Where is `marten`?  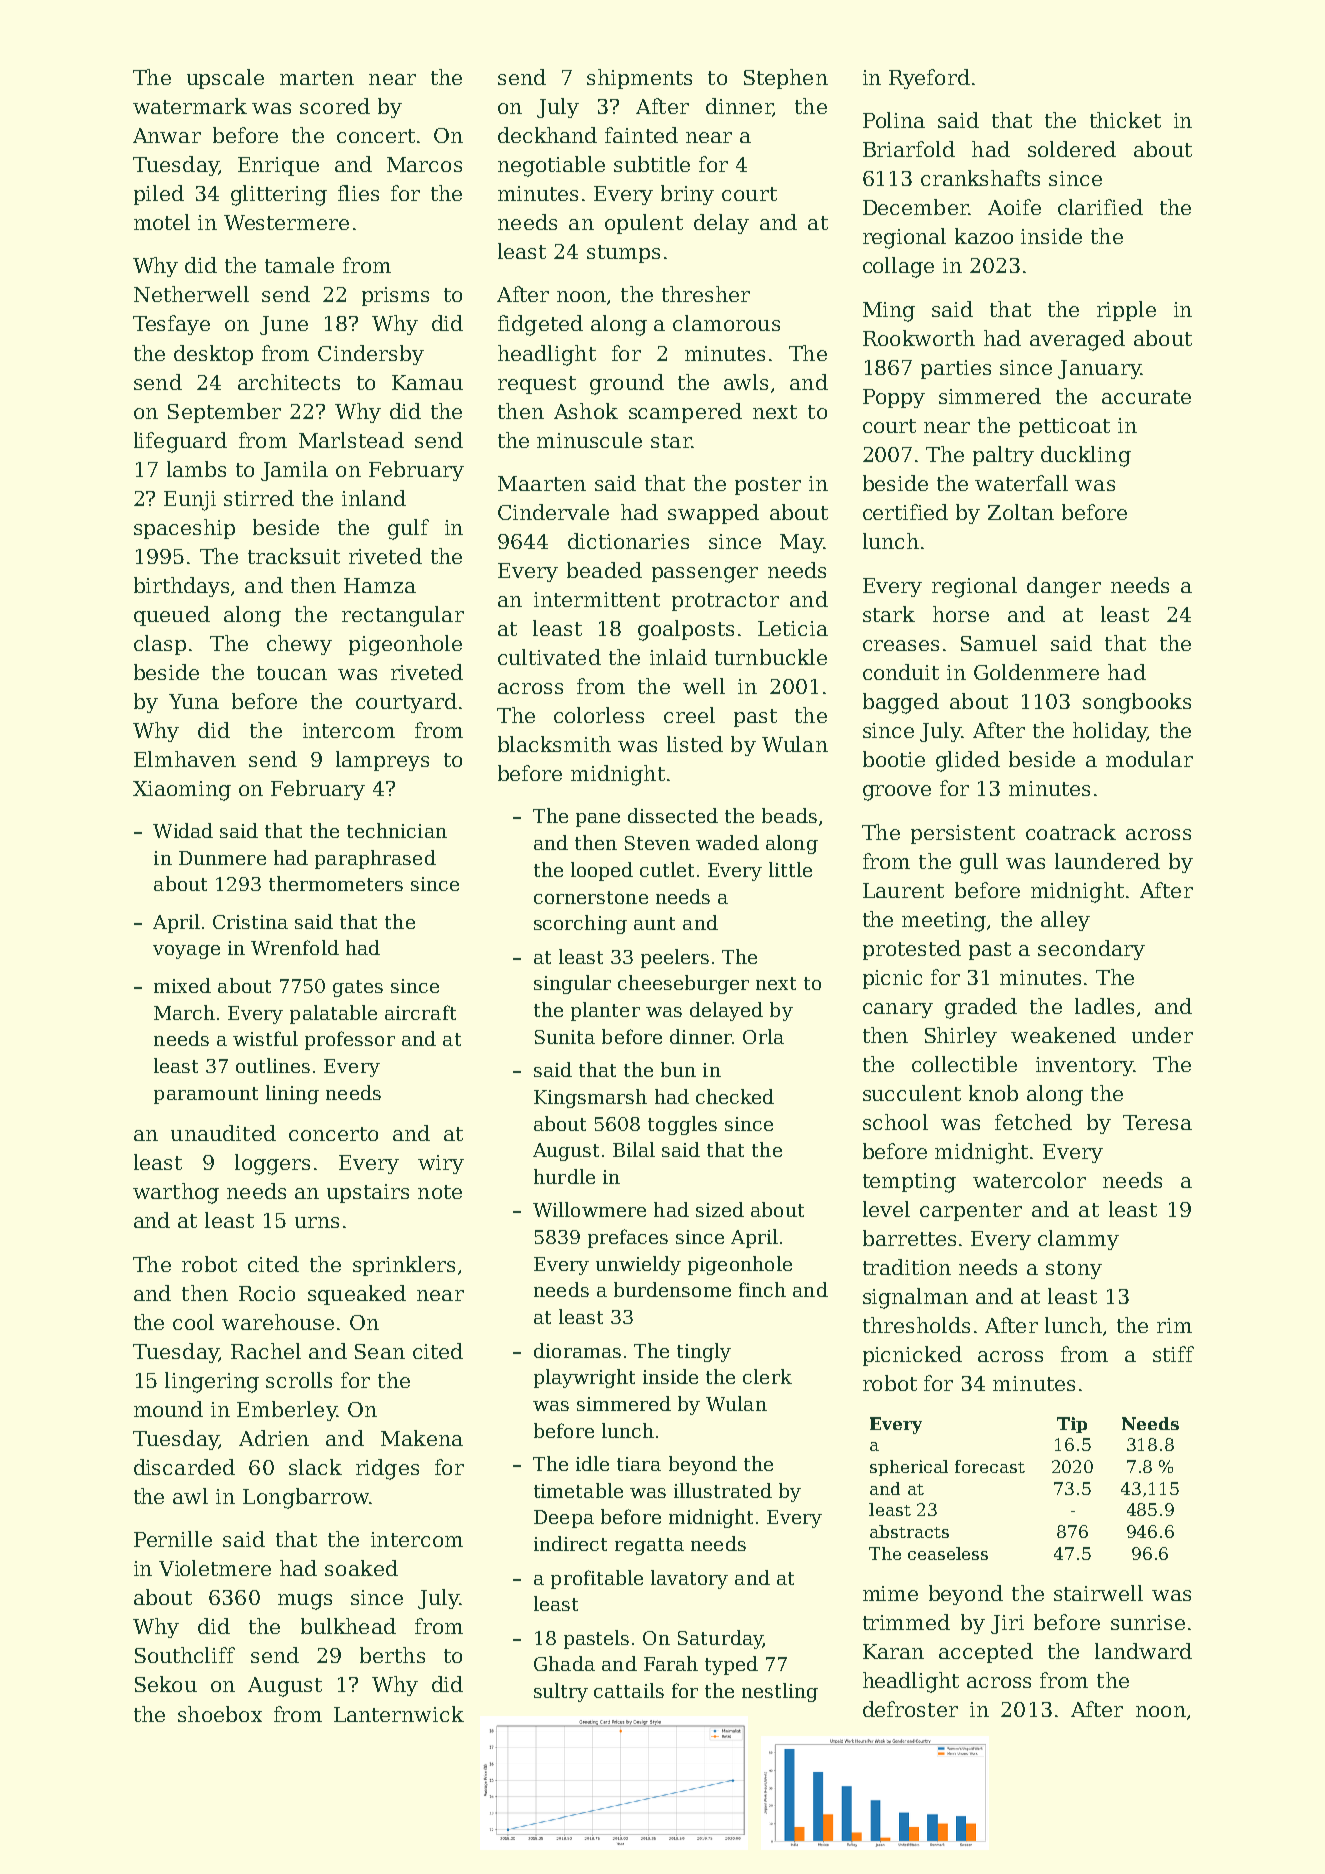
marten is located at coordinates (317, 78).
